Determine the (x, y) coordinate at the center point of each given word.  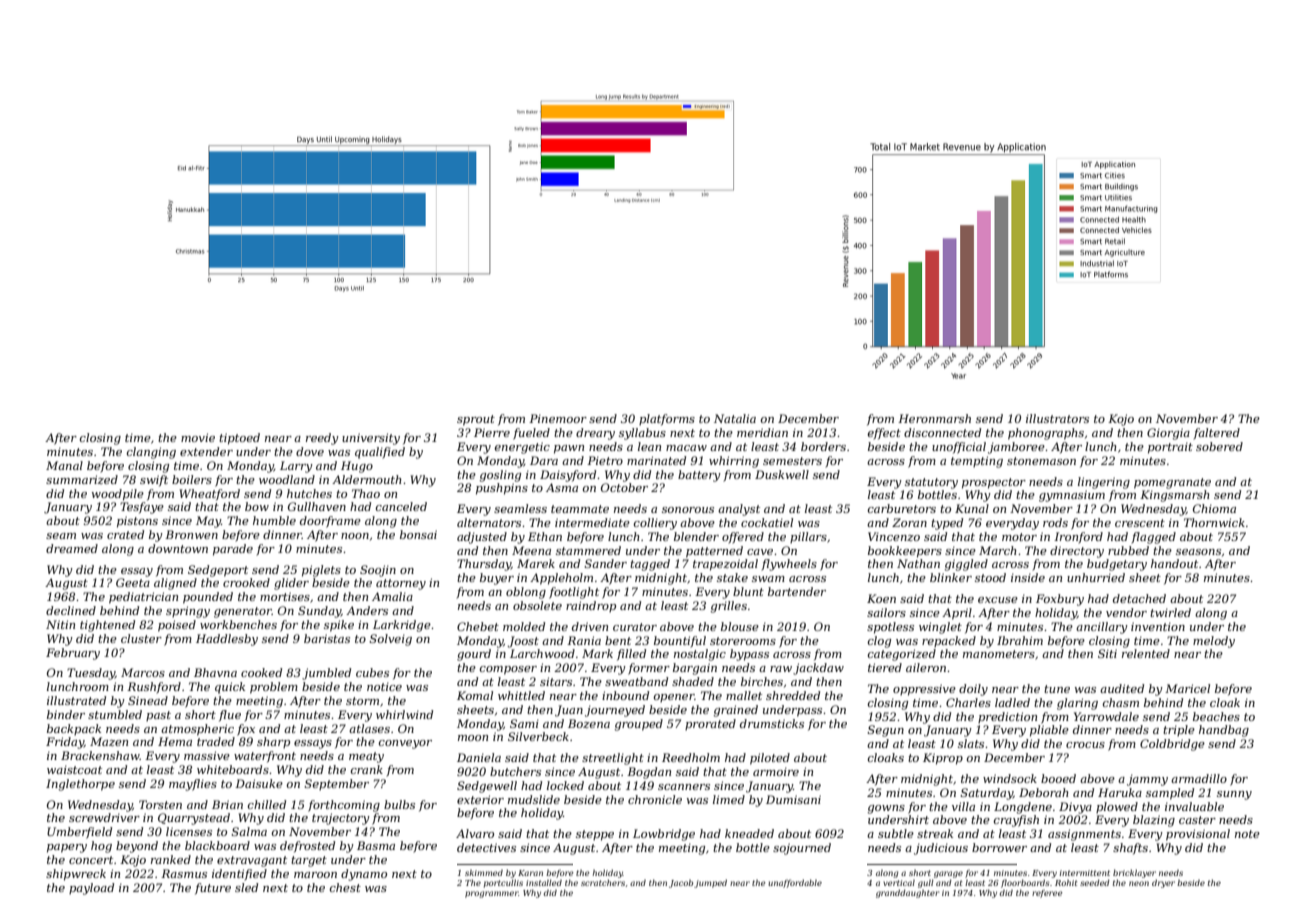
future (213, 889)
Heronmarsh (934, 418)
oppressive (924, 690)
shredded (793, 695)
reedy (322, 439)
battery (699, 476)
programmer (492, 894)
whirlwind (404, 714)
